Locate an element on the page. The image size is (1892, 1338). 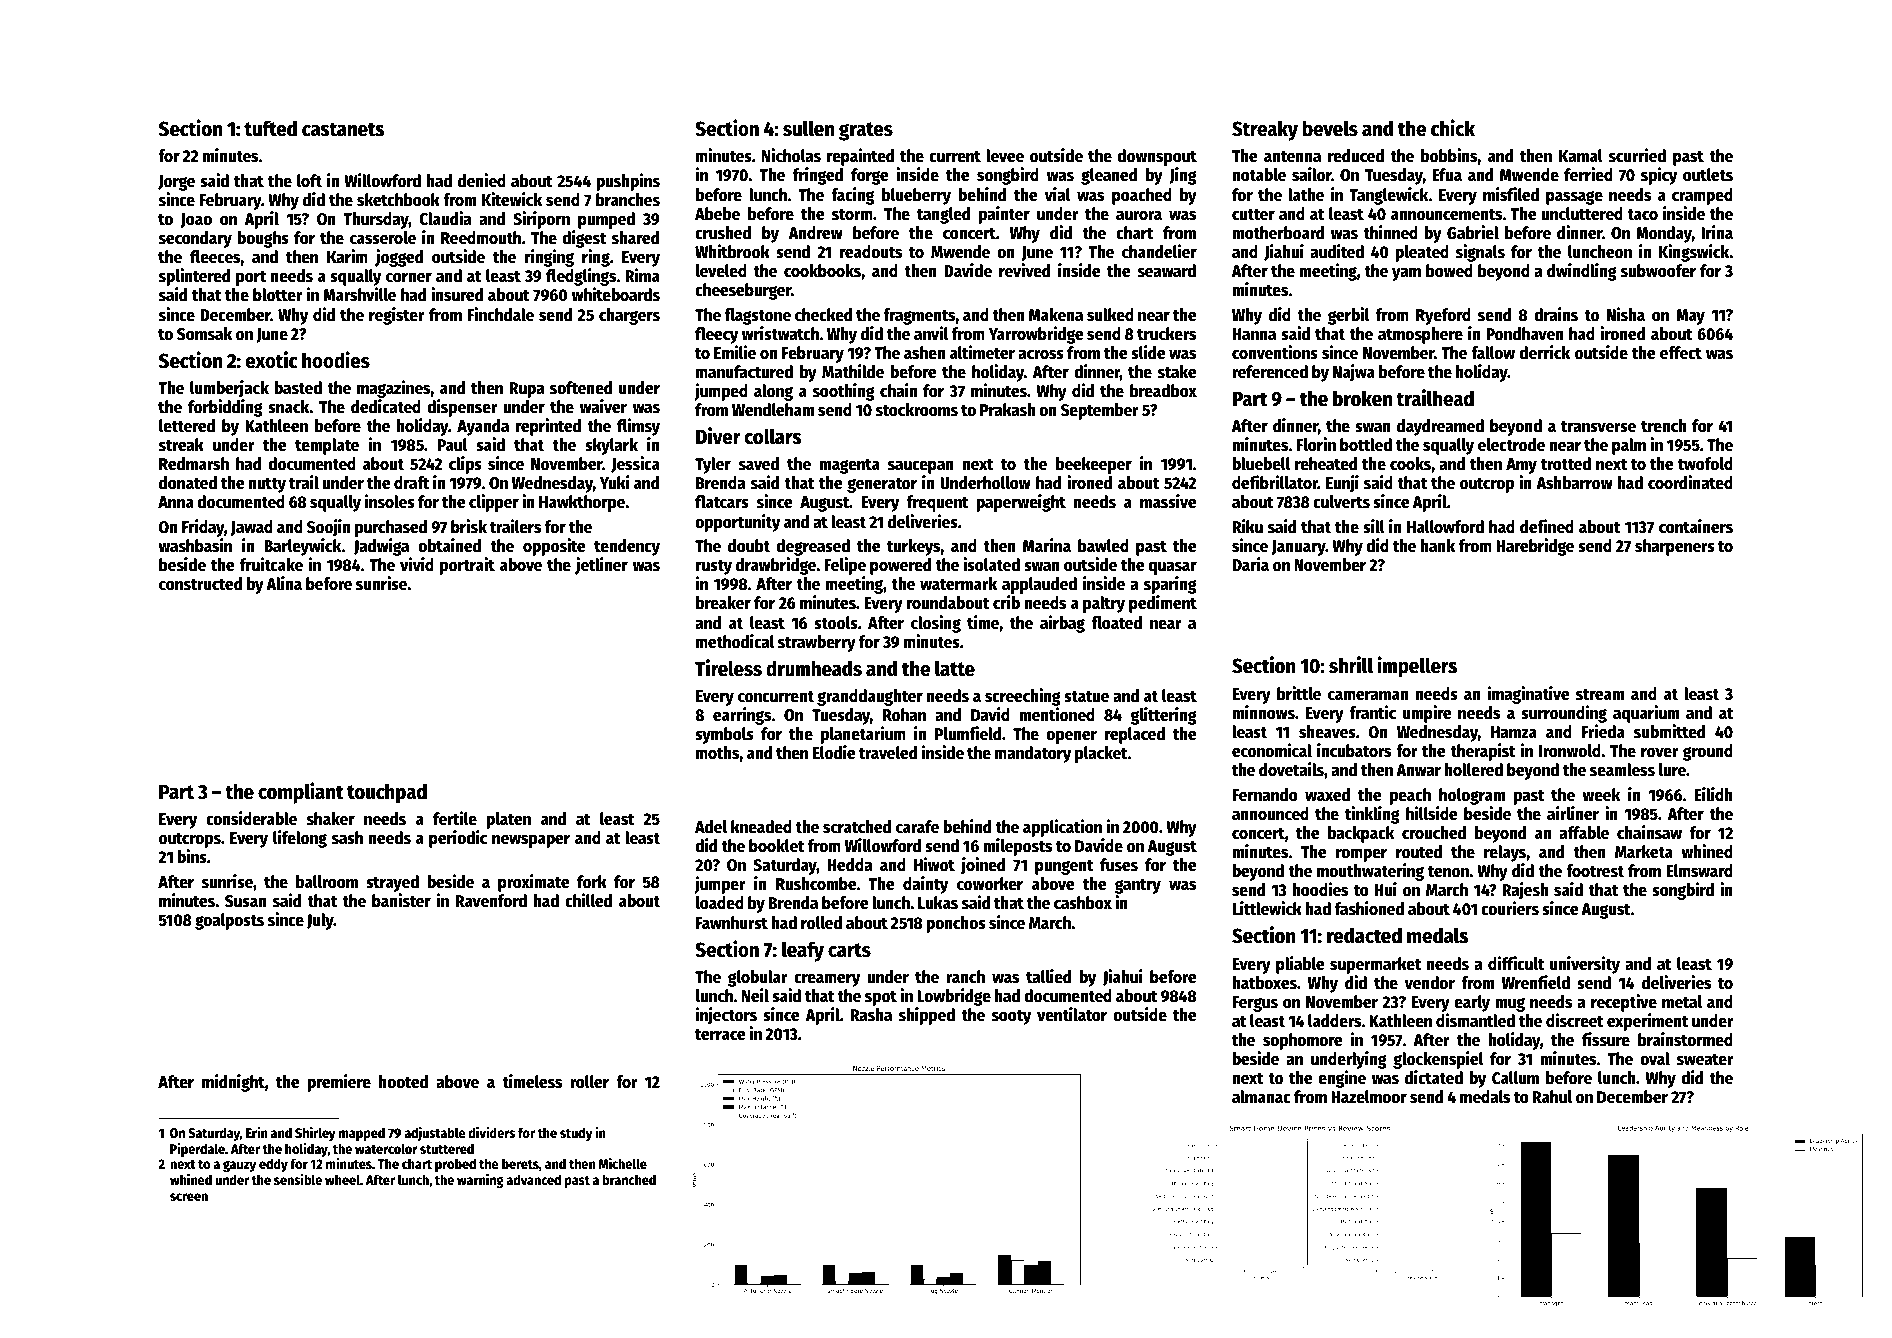
scurried is located at coordinates (1637, 155).
